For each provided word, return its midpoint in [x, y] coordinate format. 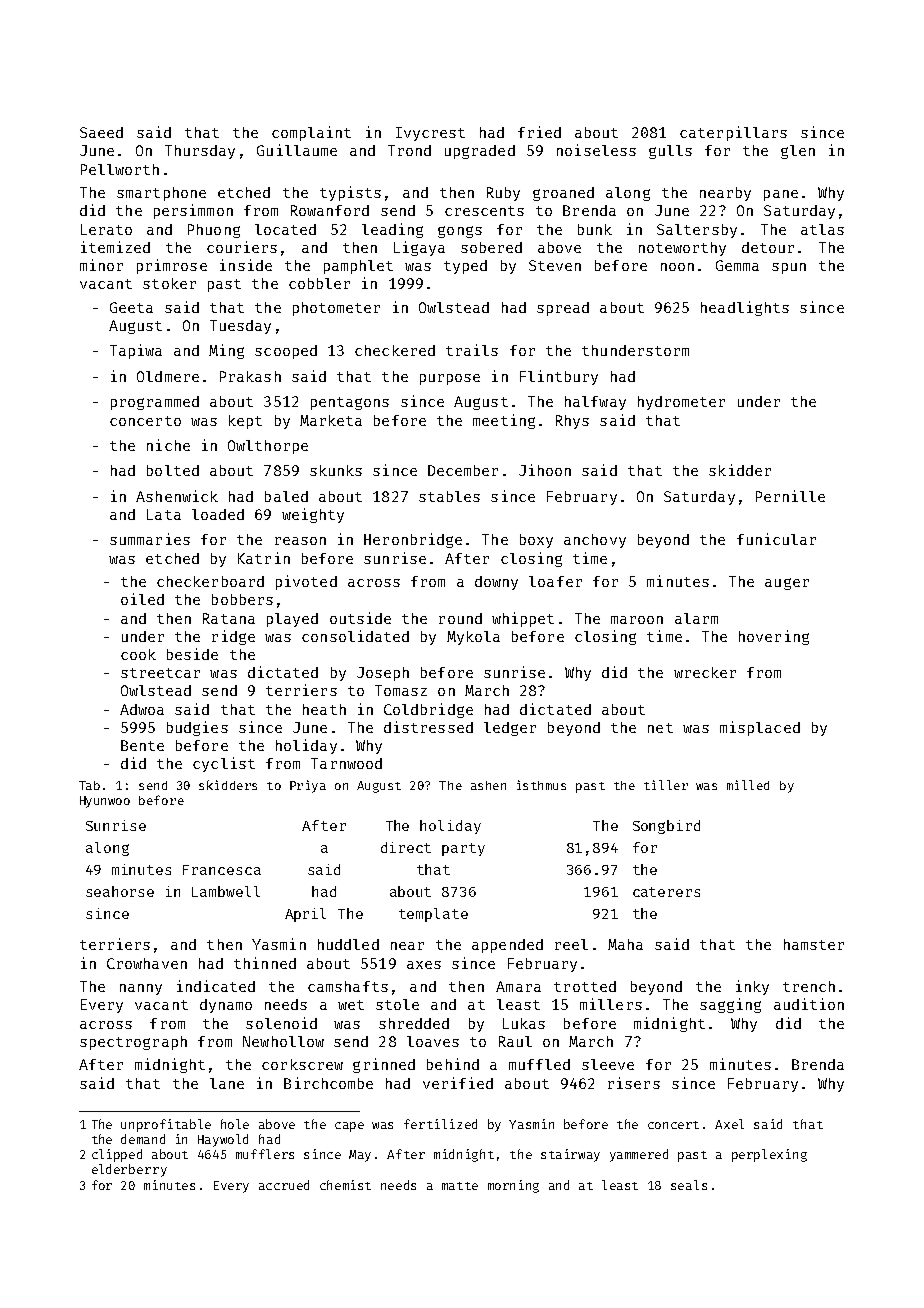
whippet [523, 619]
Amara [518, 986]
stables [449, 496]
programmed [155, 403]
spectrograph [133, 1043]
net [660, 728]
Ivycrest [430, 134]
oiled [142, 599]
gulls [670, 152]
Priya [308, 786]
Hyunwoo [105, 802]
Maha [625, 944]
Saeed [101, 132]
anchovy [595, 541]
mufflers [265, 1154]
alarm [696, 618]
